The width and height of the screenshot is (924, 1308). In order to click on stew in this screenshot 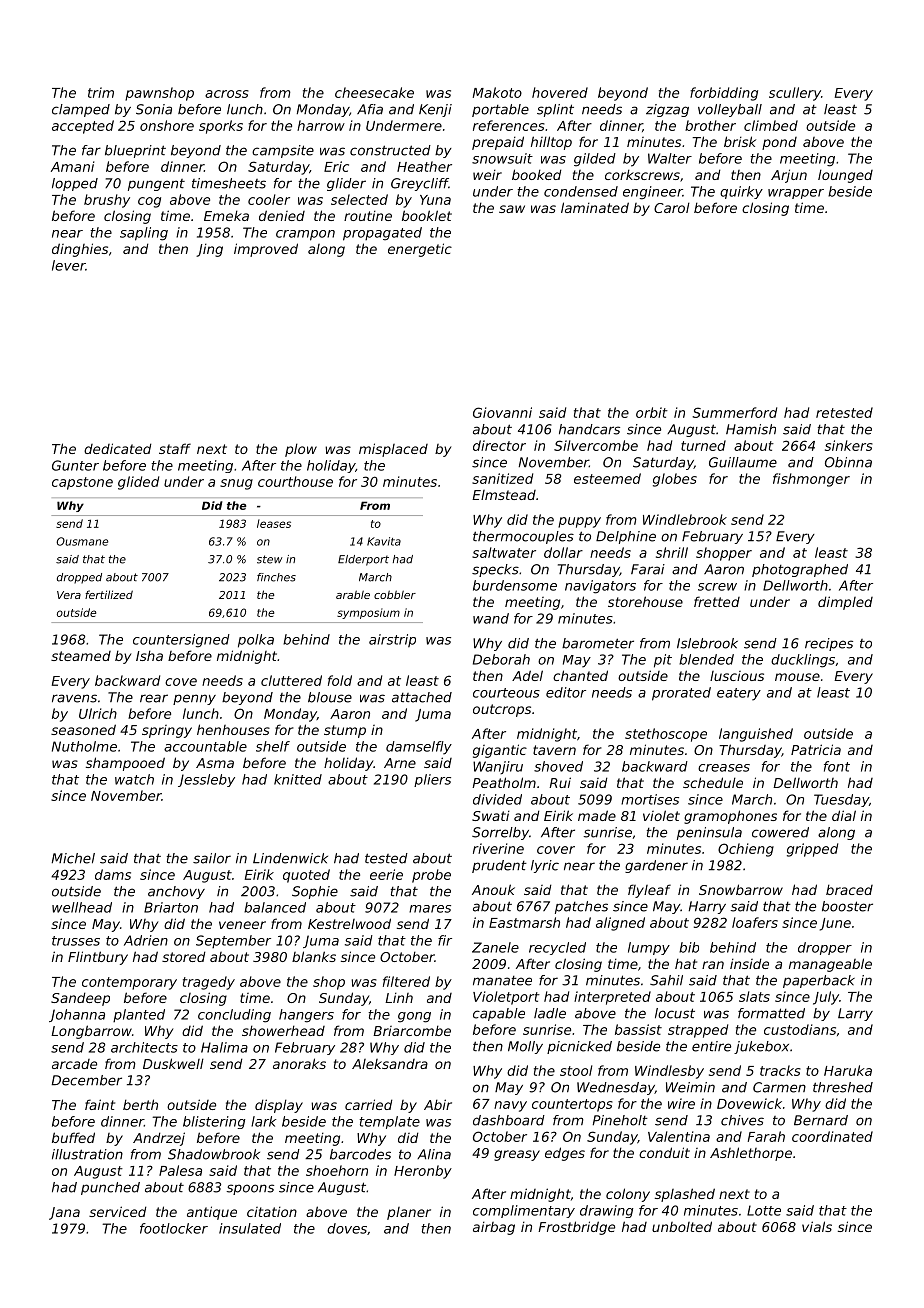, I will do `click(270, 559)`.
